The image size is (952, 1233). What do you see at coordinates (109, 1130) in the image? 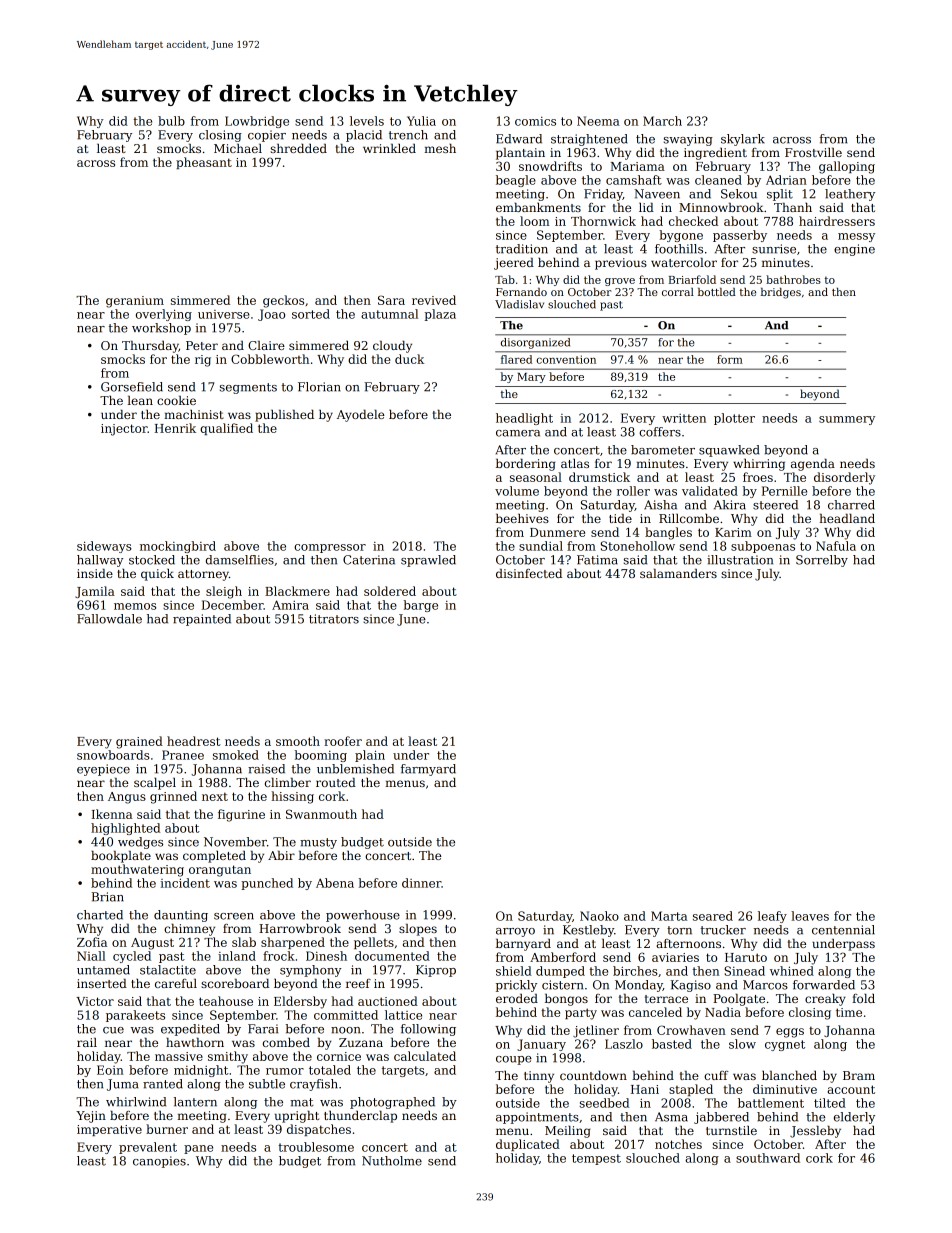
I see `imperative` at bounding box center [109, 1130].
